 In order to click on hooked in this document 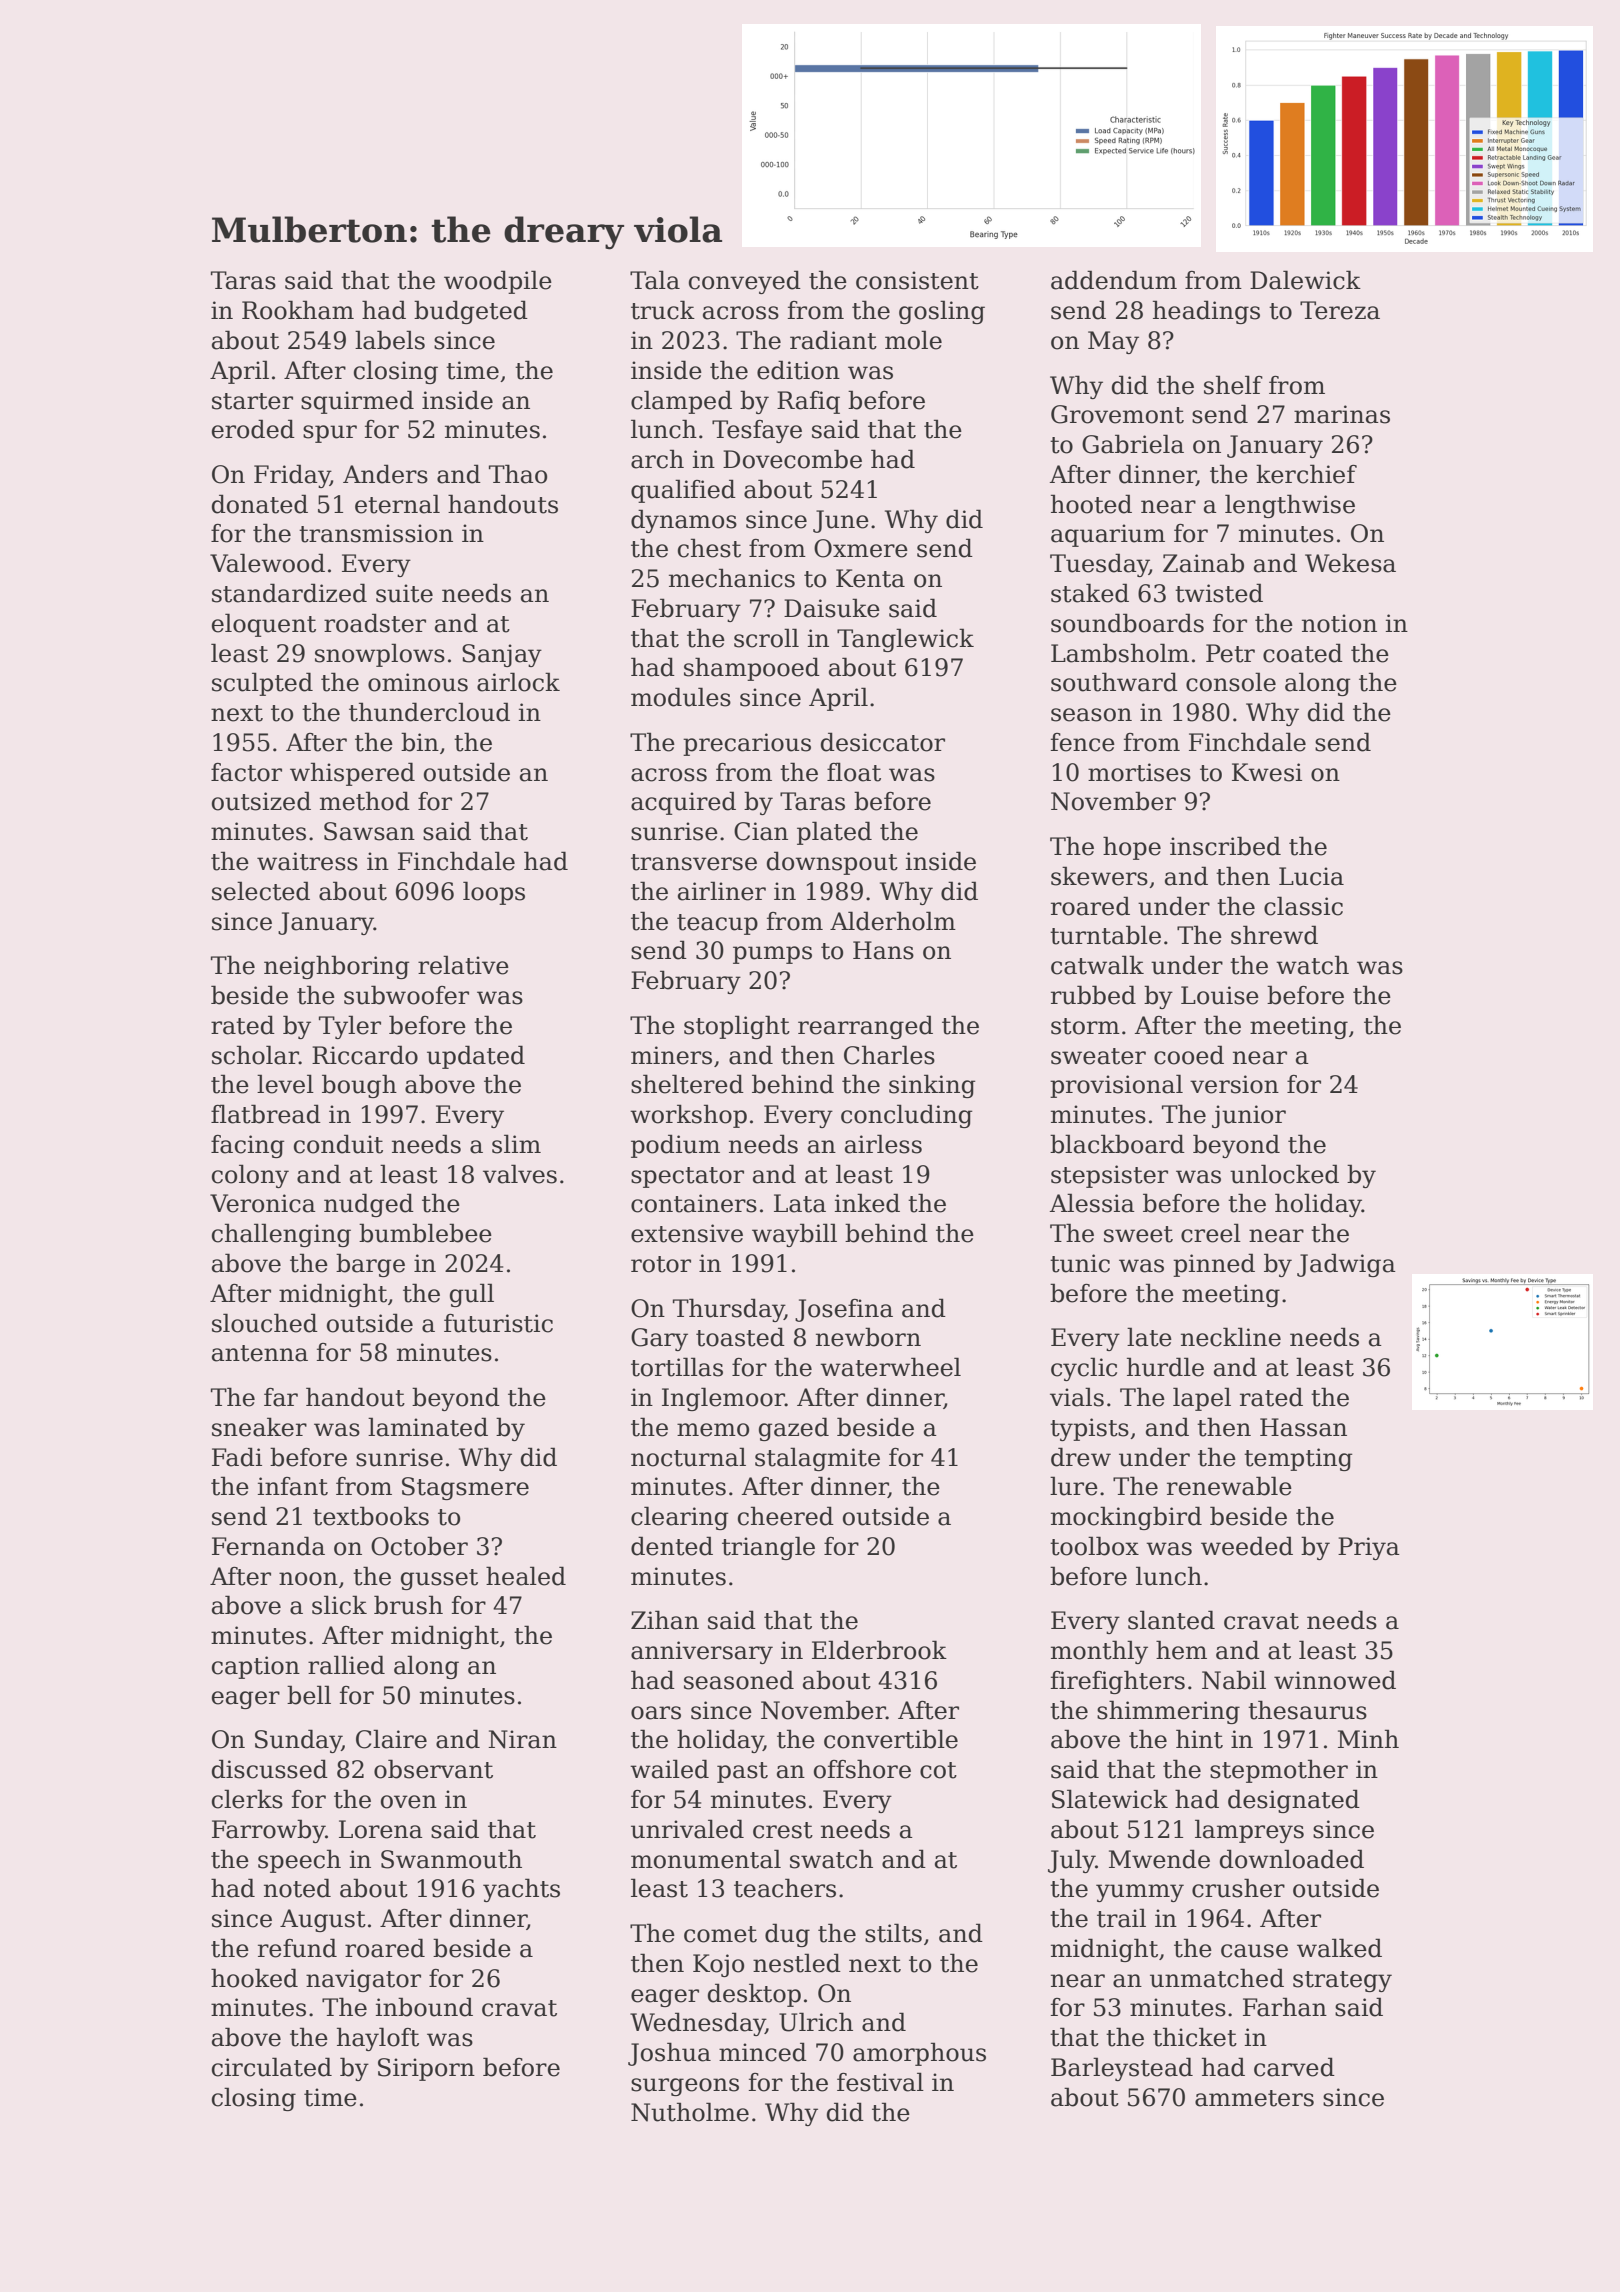, I will do `click(254, 1978)`.
